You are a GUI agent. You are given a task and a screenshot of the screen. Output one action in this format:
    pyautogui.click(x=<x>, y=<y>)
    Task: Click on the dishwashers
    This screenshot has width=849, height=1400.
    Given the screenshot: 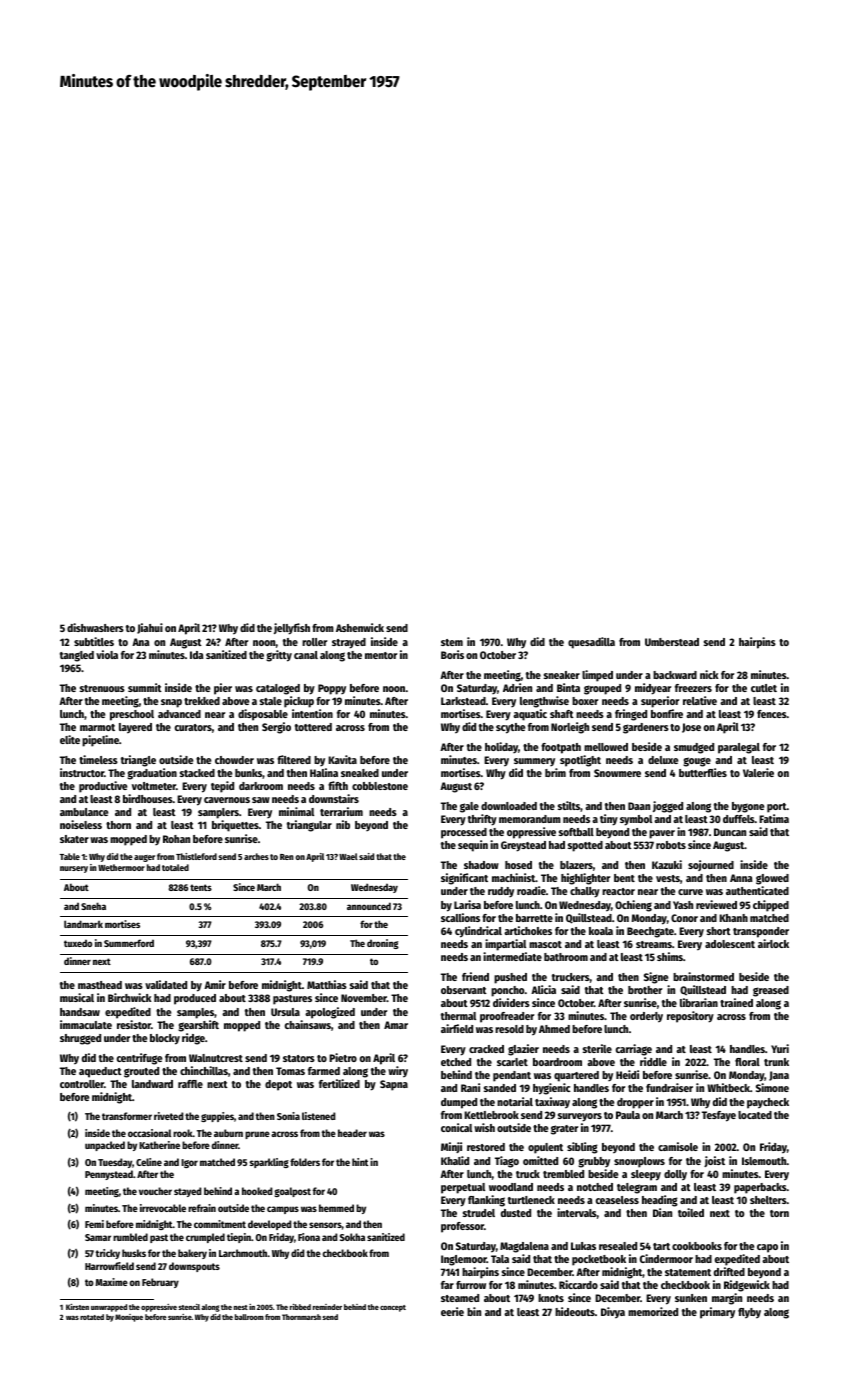 What is the action you would take?
    pyautogui.click(x=95, y=627)
